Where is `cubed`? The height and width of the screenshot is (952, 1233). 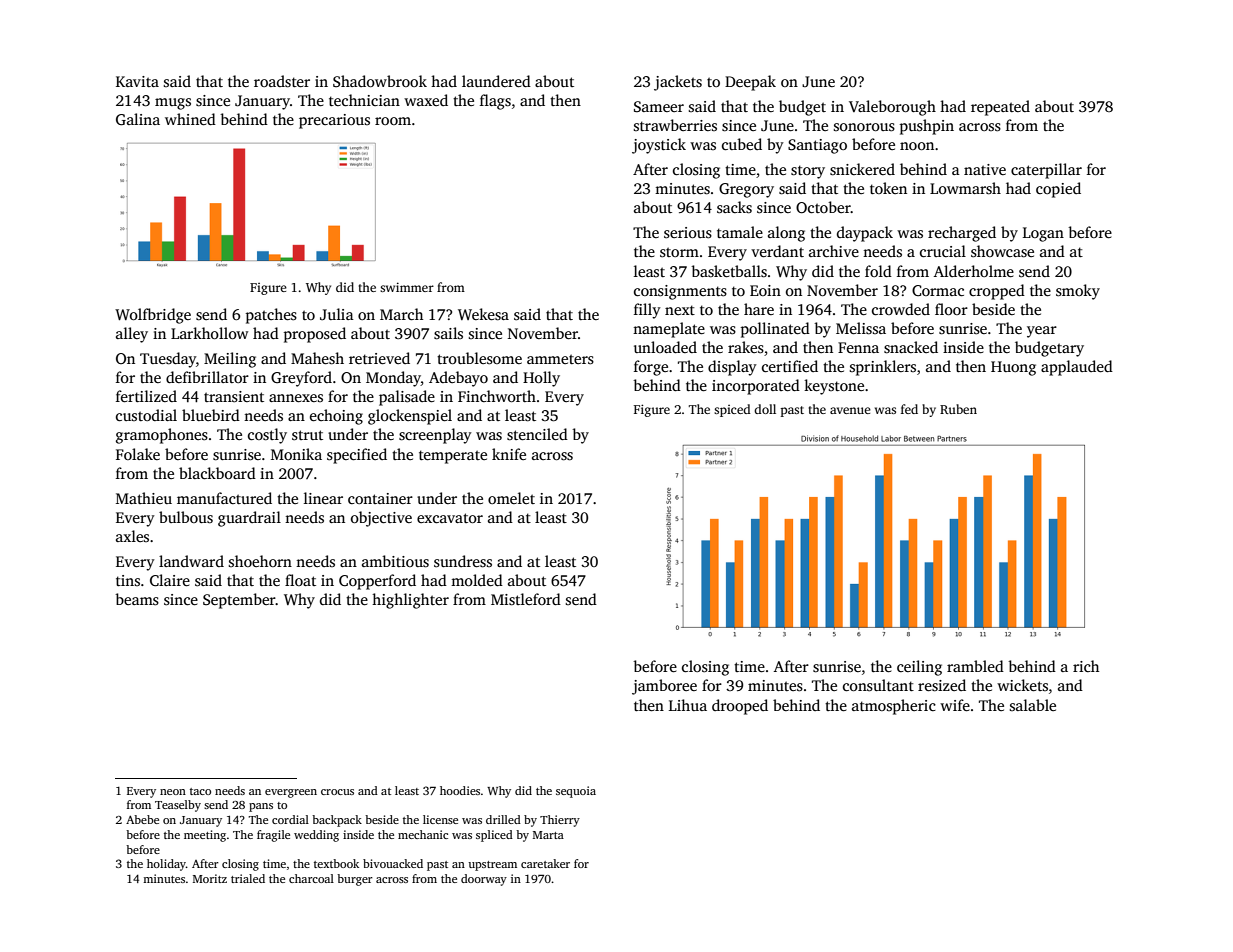 cubed is located at coordinates (742, 144).
